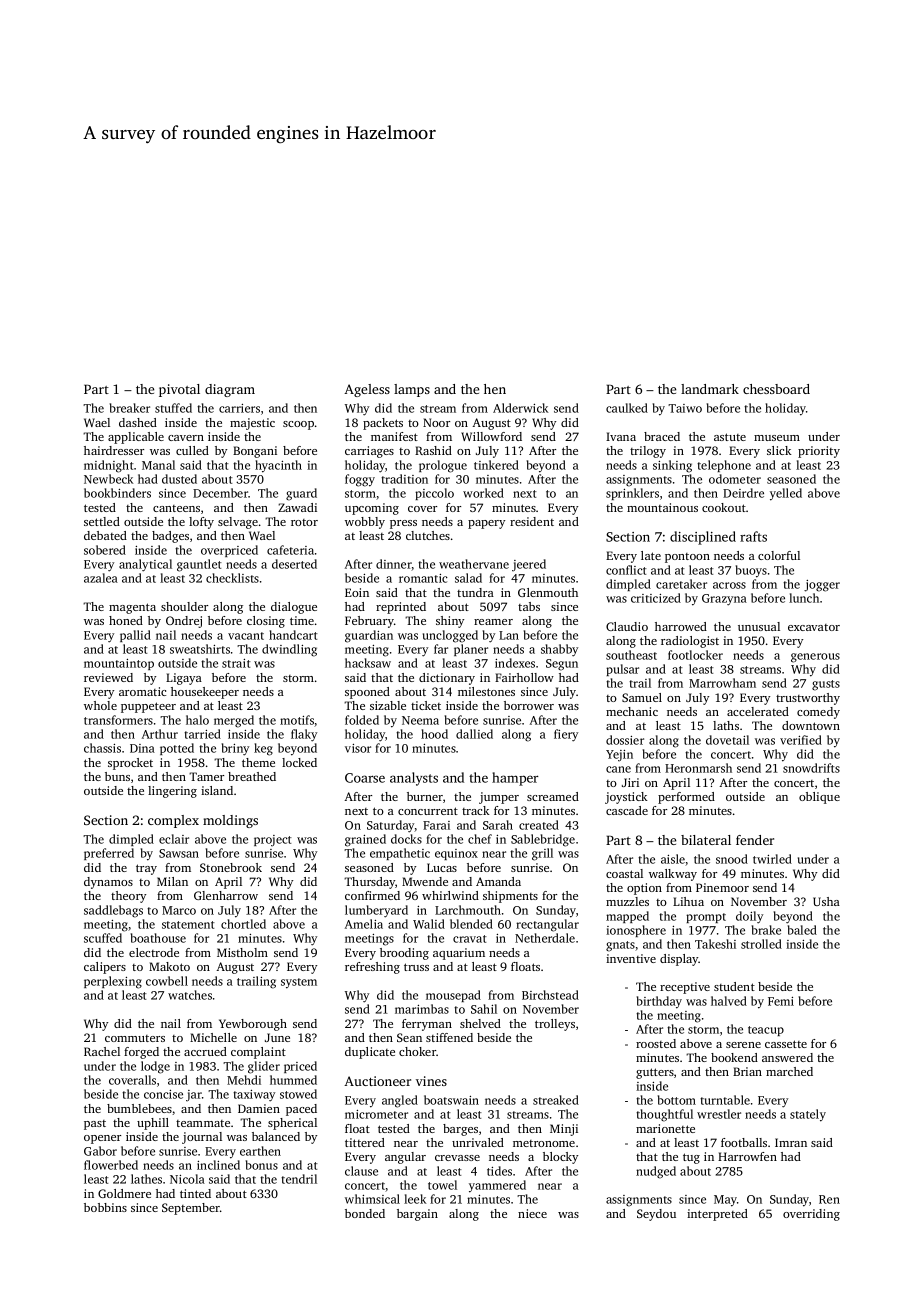 This screenshot has width=924, height=1308. I want to click on locked, so click(299, 762).
